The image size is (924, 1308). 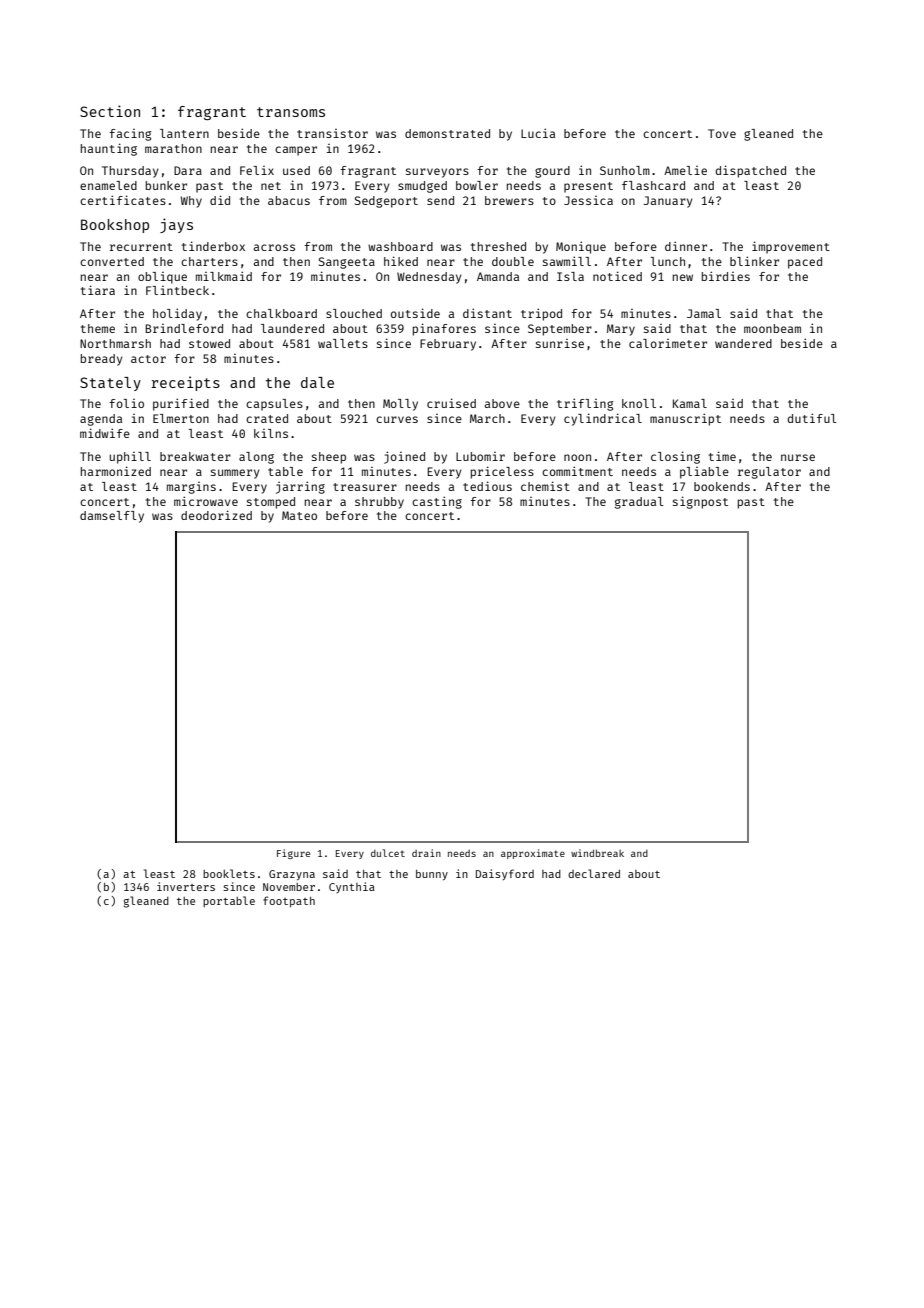 What do you see at coordinates (379, 503) in the document?
I see `shrubby` at bounding box center [379, 503].
